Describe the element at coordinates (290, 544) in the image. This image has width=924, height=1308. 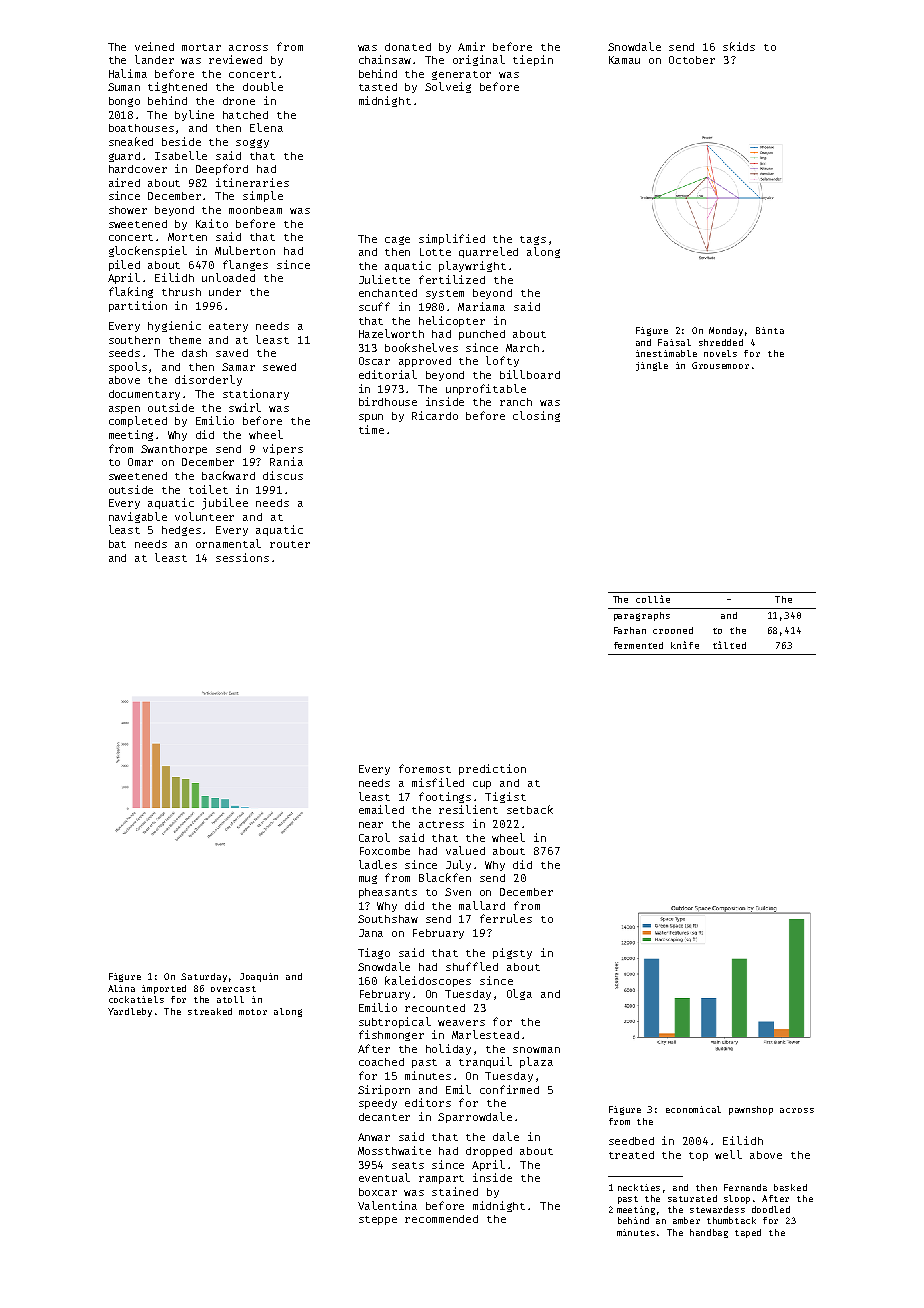
I see `router` at that location.
